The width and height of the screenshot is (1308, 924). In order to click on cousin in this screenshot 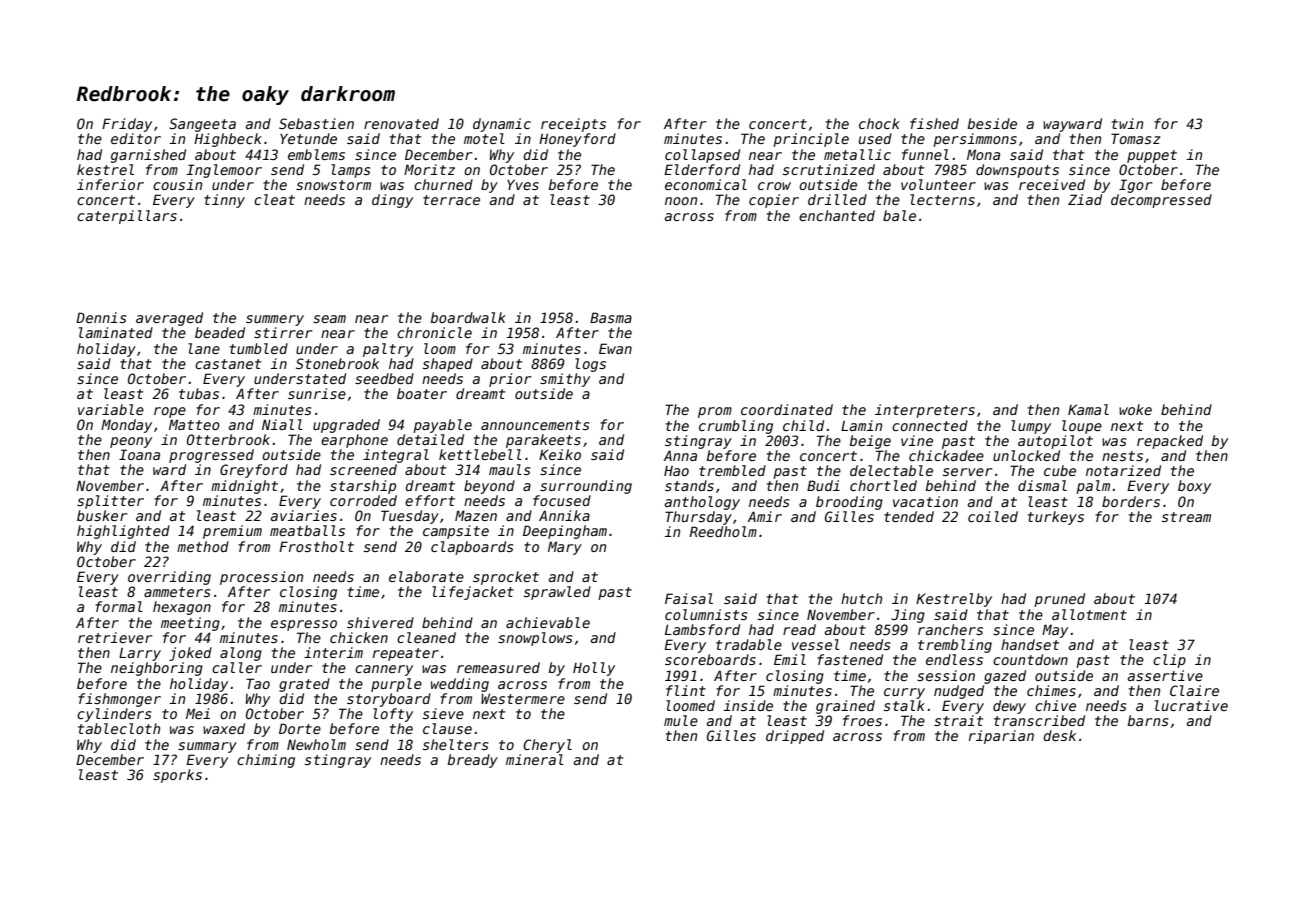, I will do `click(177, 184)`.
